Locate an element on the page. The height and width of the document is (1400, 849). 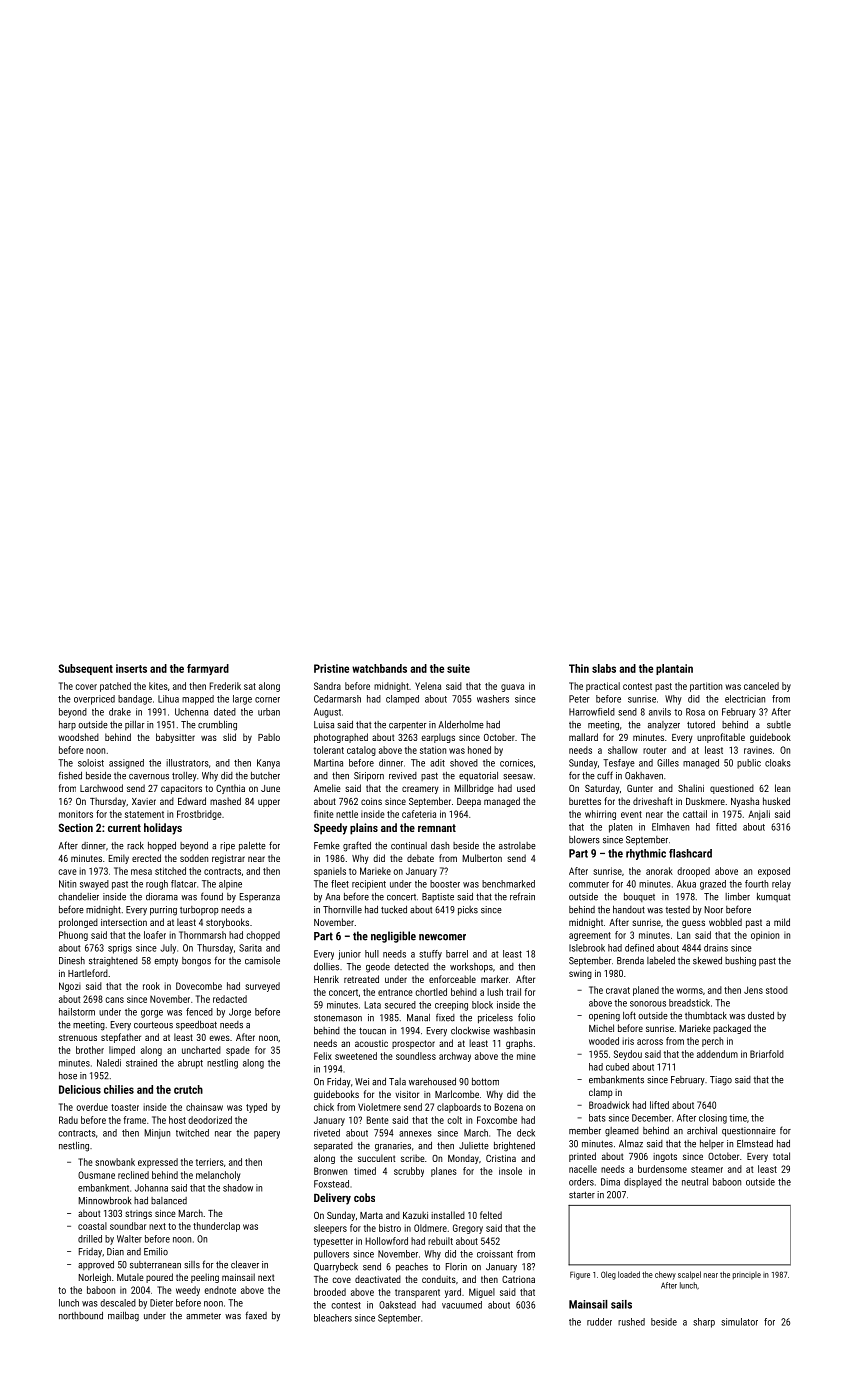
Dian is located at coordinates (115, 1252).
